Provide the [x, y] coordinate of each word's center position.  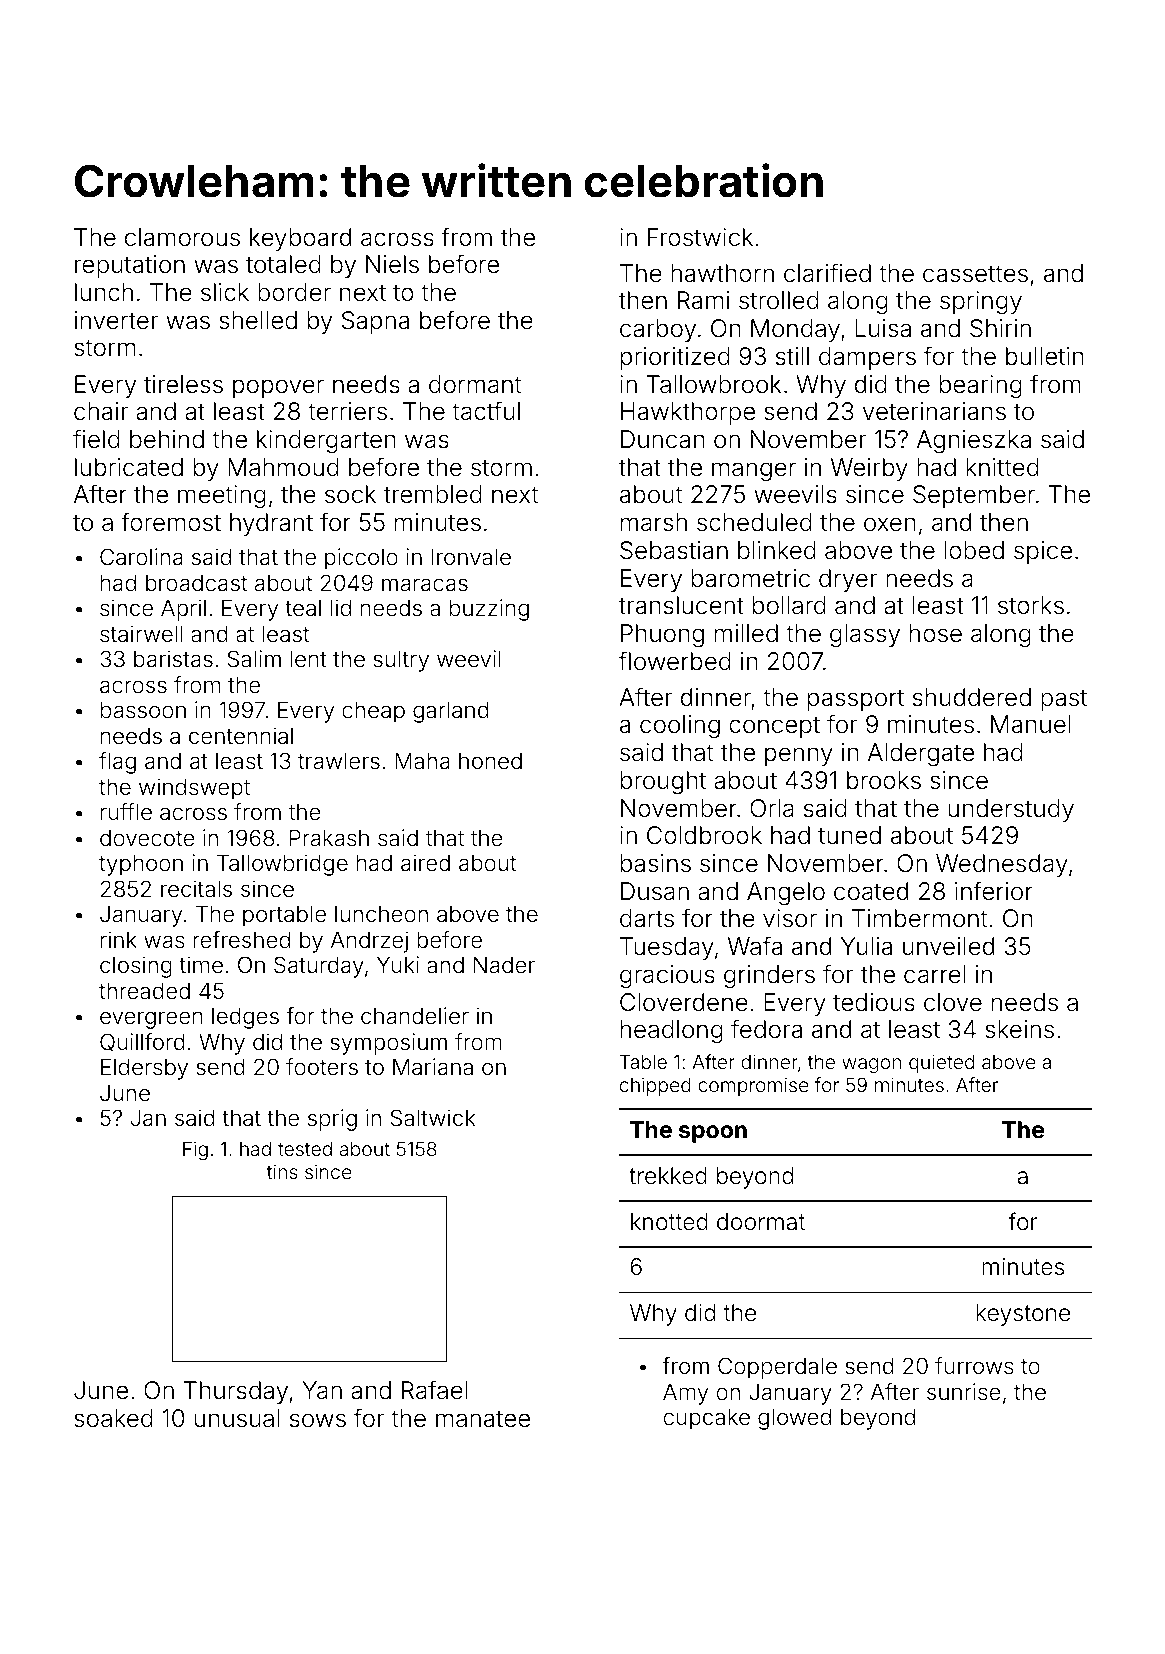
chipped [655, 1086]
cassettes [975, 274]
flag [117, 763]
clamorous [182, 237]
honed [490, 761]
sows [318, 1420]
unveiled [948, 946]
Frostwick [700, 237]
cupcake [707, 1419]
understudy [1011, 810]
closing [136, 967]
